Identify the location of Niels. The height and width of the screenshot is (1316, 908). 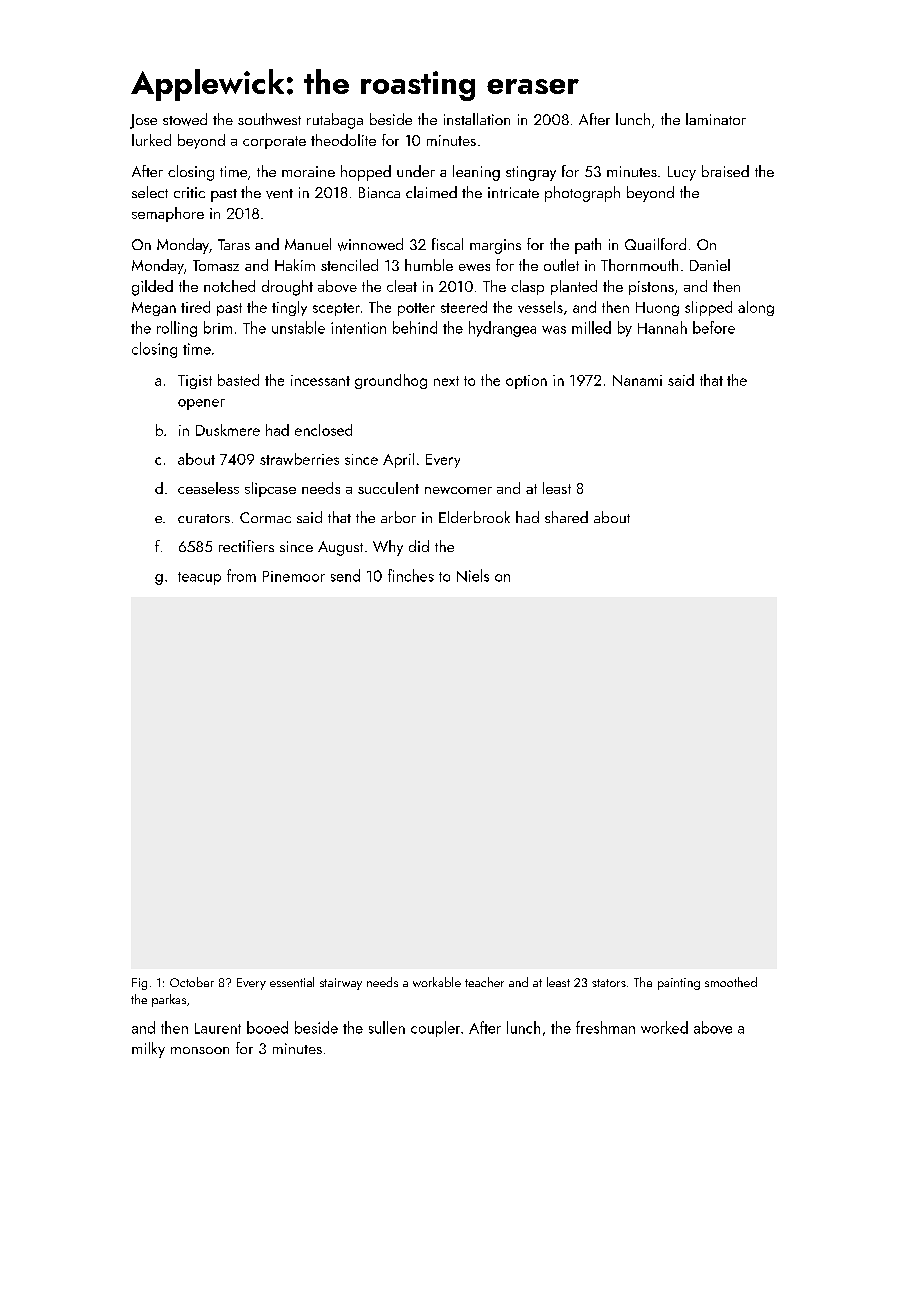
(473, 575).
